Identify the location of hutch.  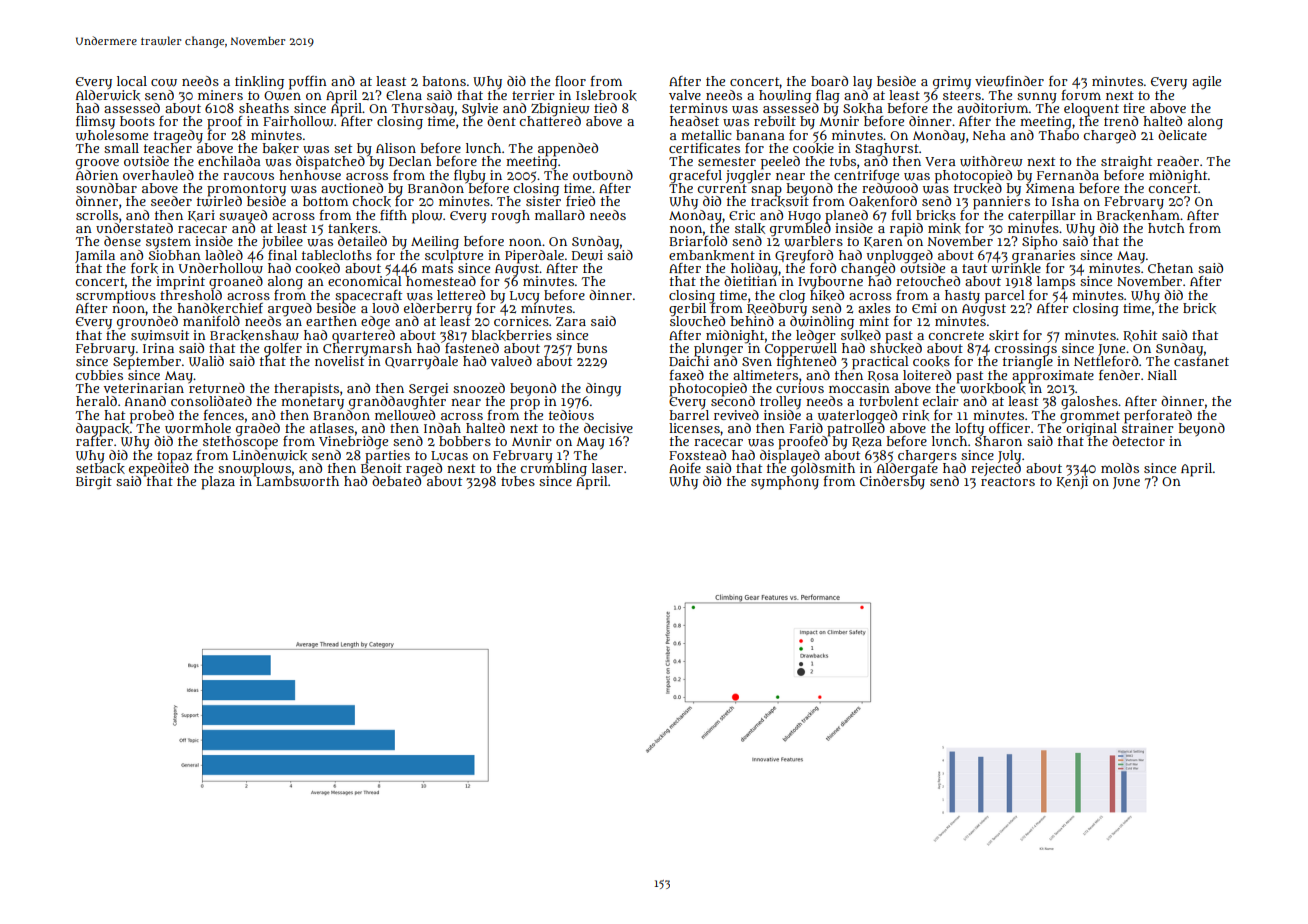
(1166, 228).
